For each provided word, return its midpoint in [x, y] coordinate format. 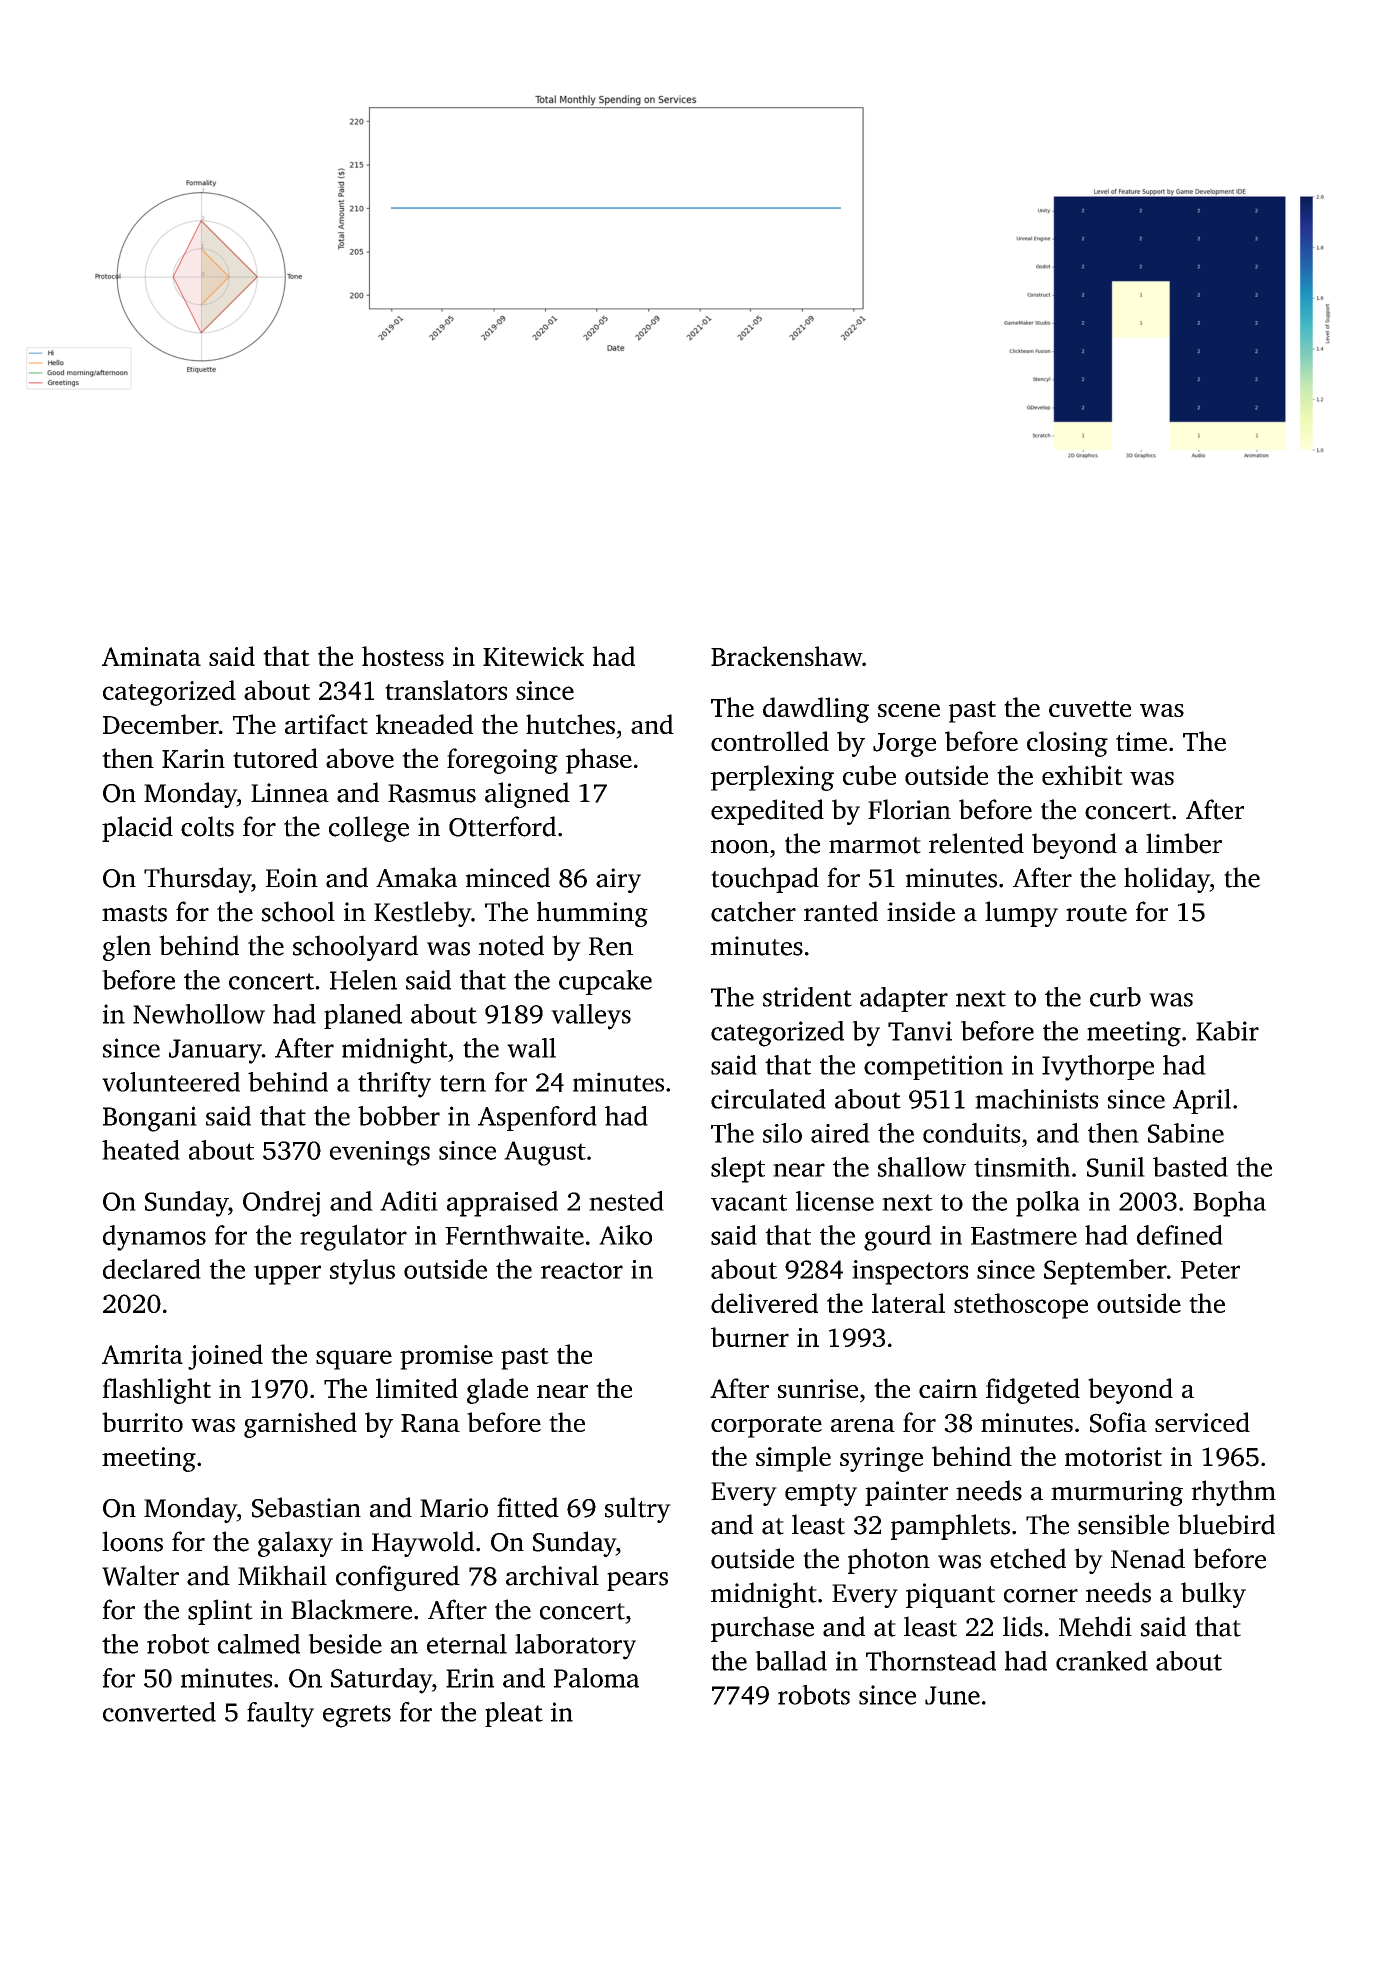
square [354, 1360]
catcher [753, 911]
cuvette [1090, 709]
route [1096, 913]
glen [127, 948]
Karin [193, 758]
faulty [280, 1715]
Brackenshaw [786, 656]
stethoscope [1021, 1306]
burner [750, 1337]
